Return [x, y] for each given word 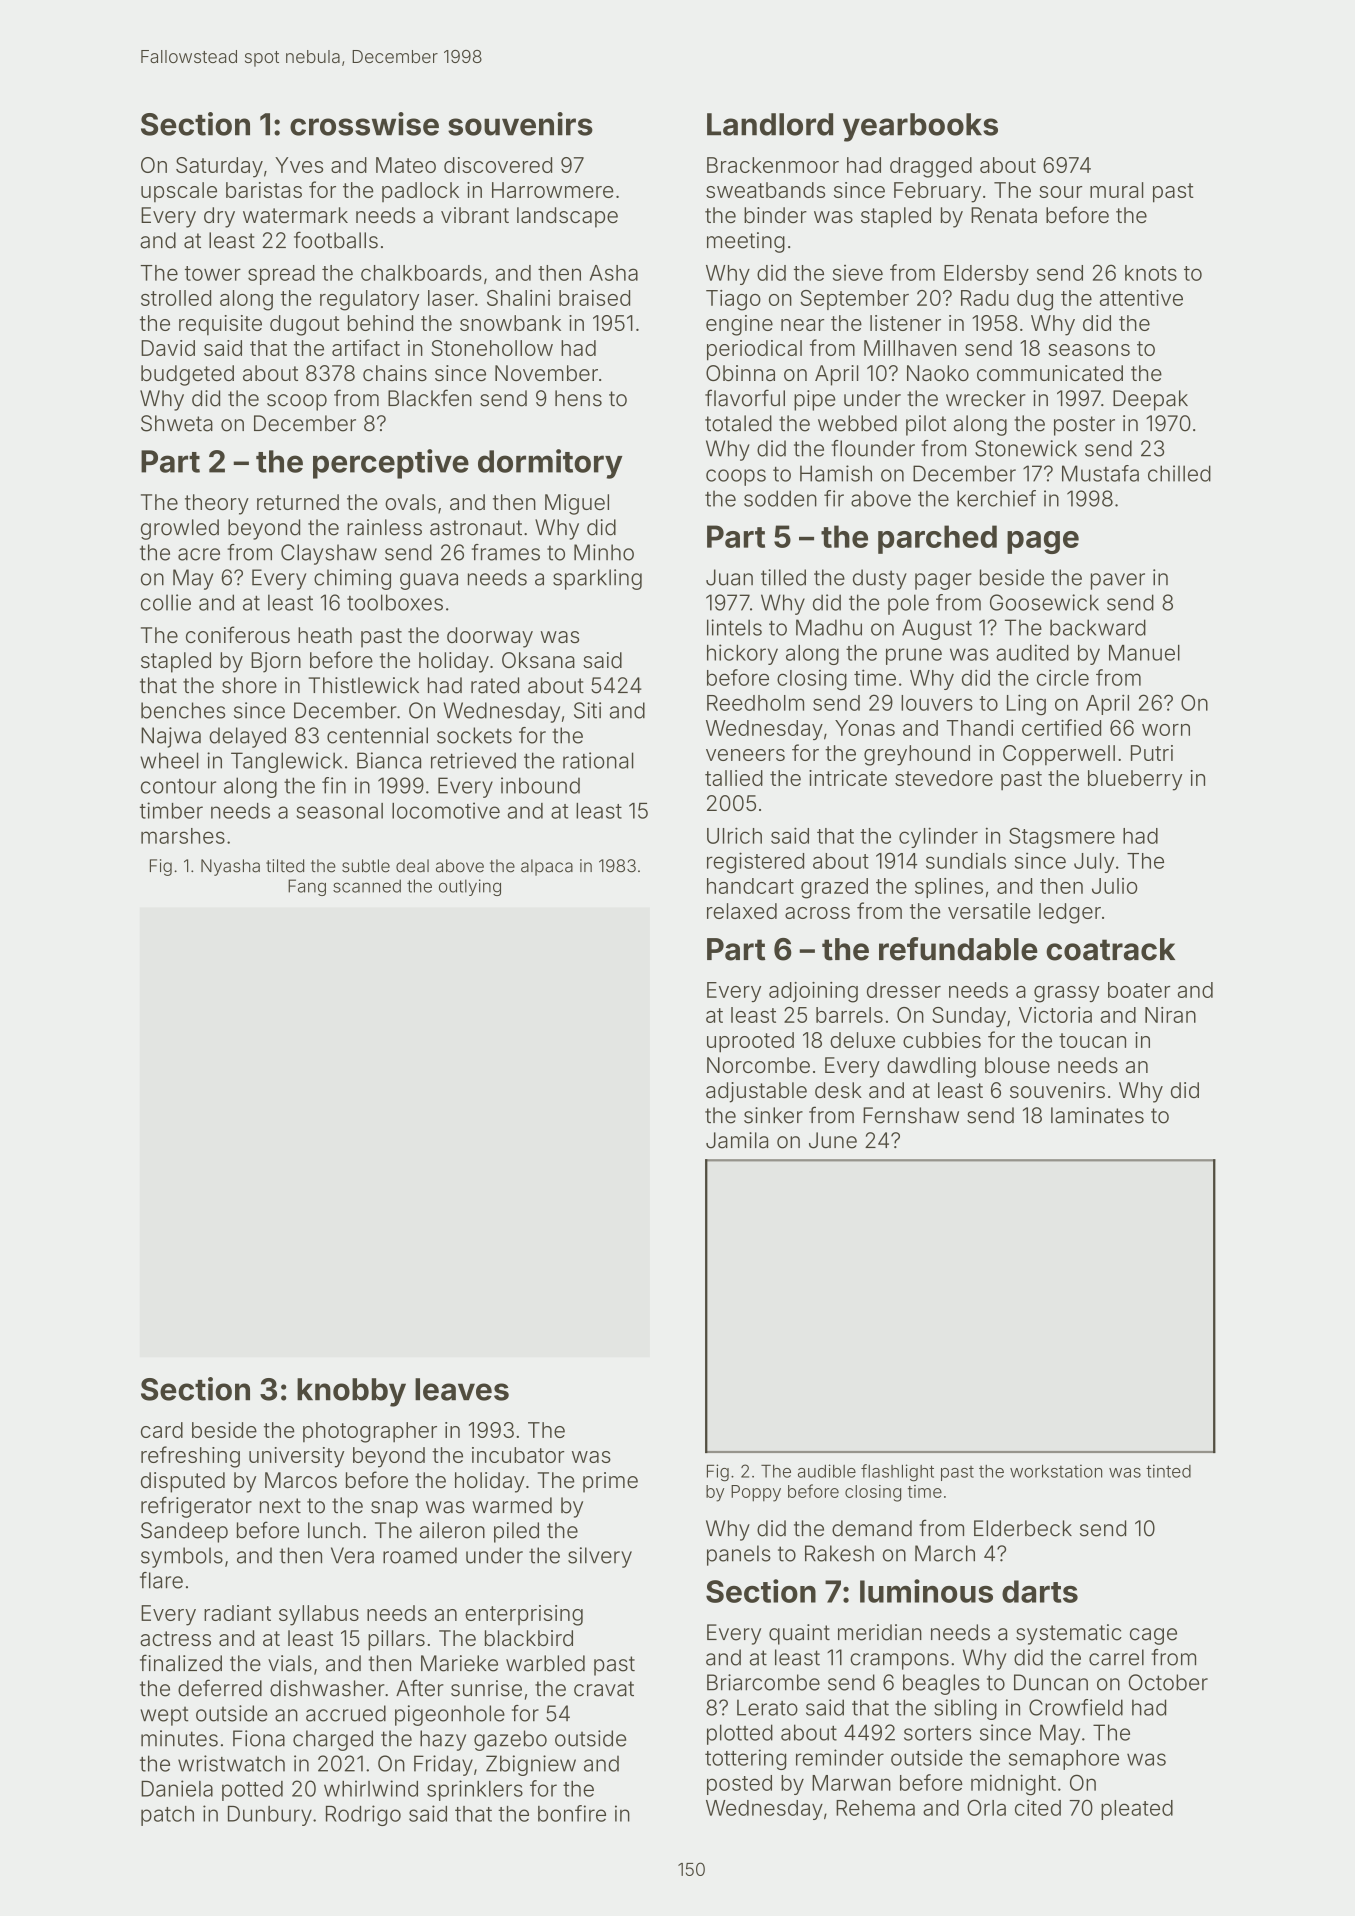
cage [1153, 1636]
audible [827, 1471]
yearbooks [920, 127]
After [420, 1688]
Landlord [770, 124]
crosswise [364, 124]
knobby [351, 1392]
